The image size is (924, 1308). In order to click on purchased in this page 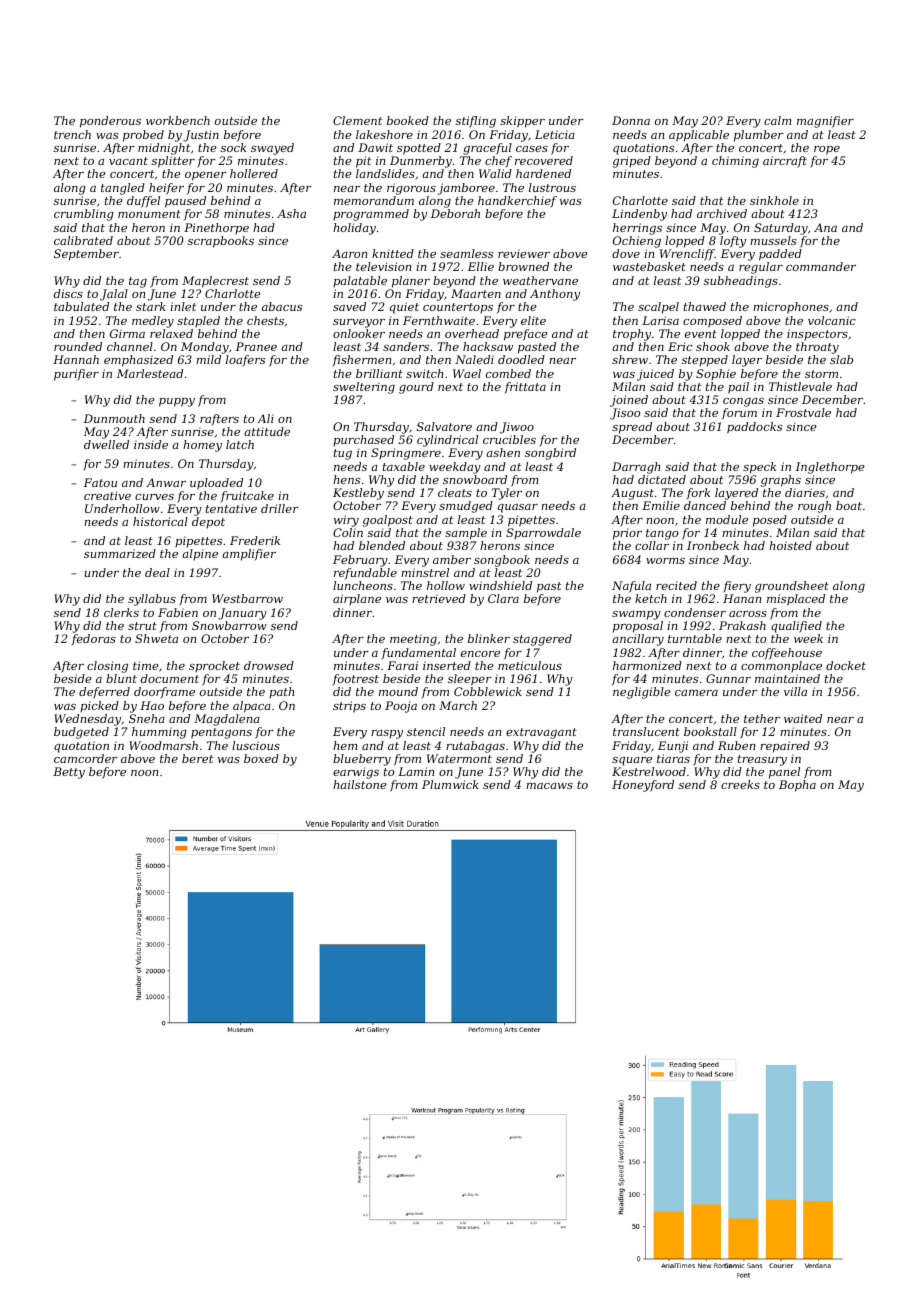, I will do `click(363, 440)`.
